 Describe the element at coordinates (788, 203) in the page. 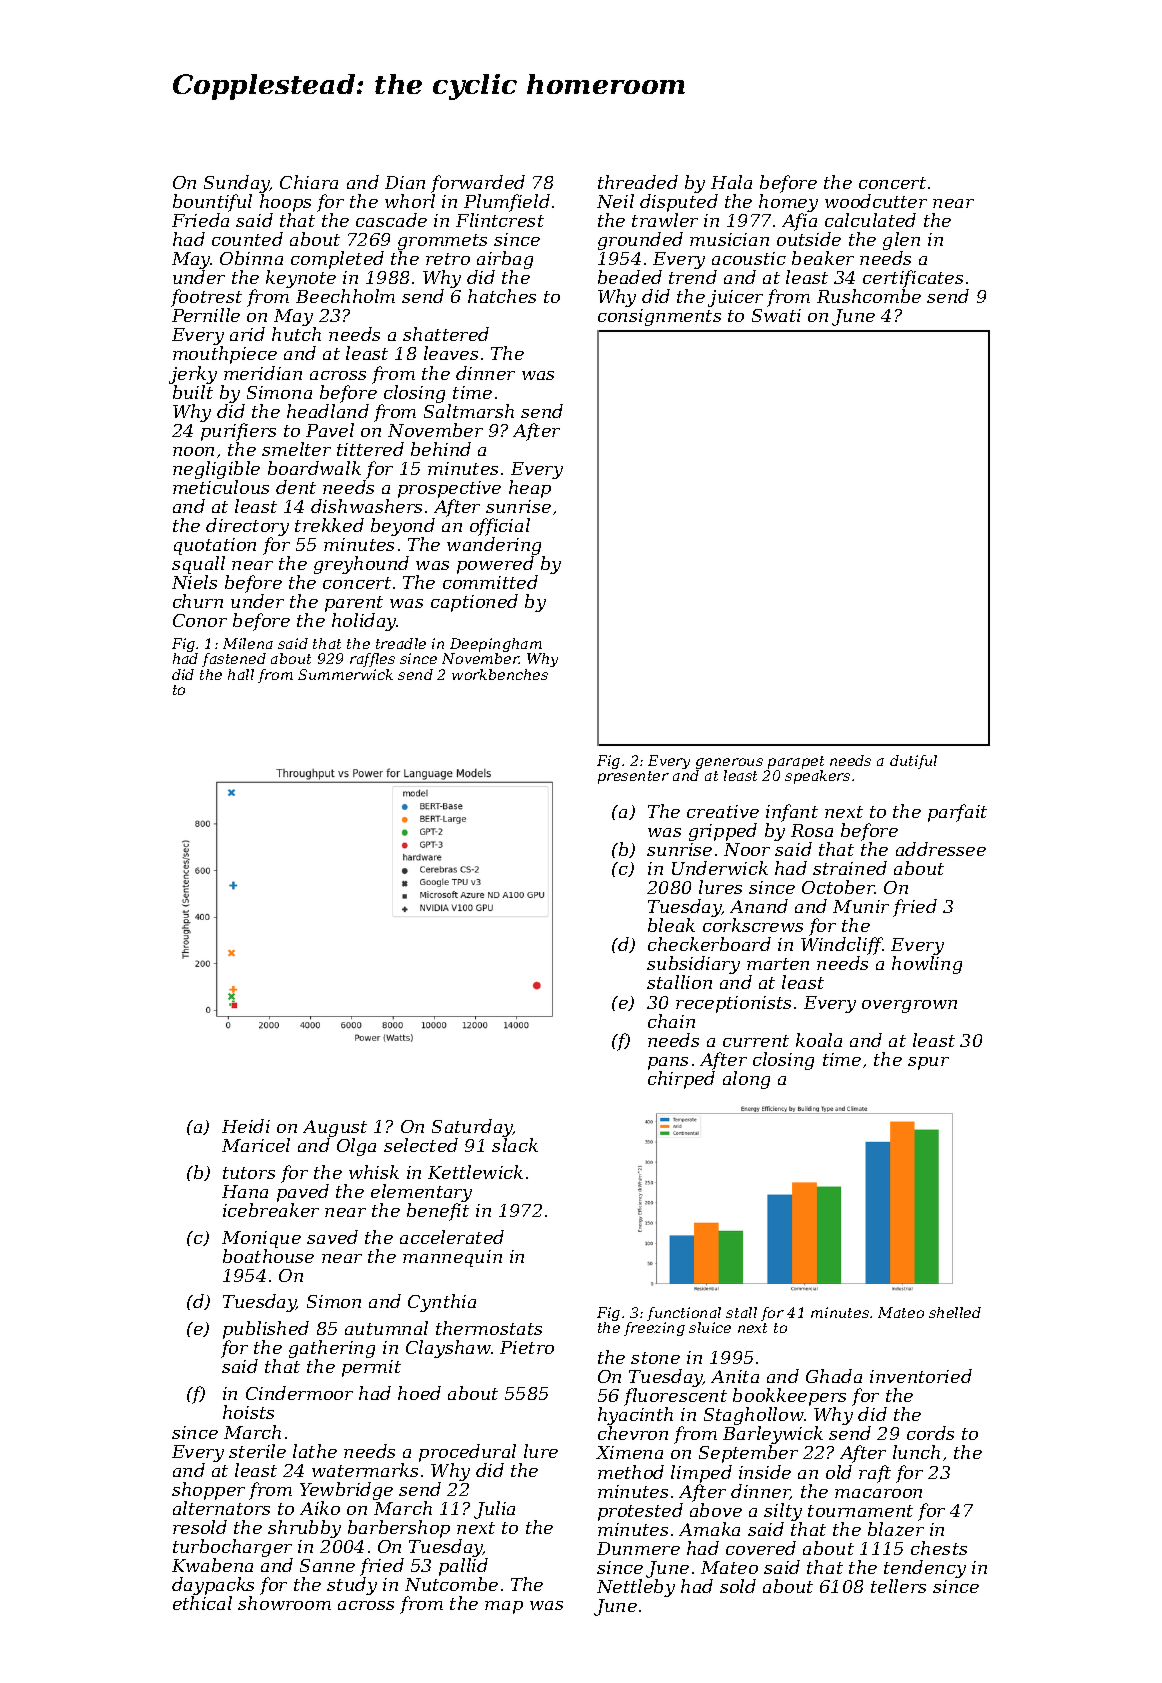

I see `homey` at that location.
